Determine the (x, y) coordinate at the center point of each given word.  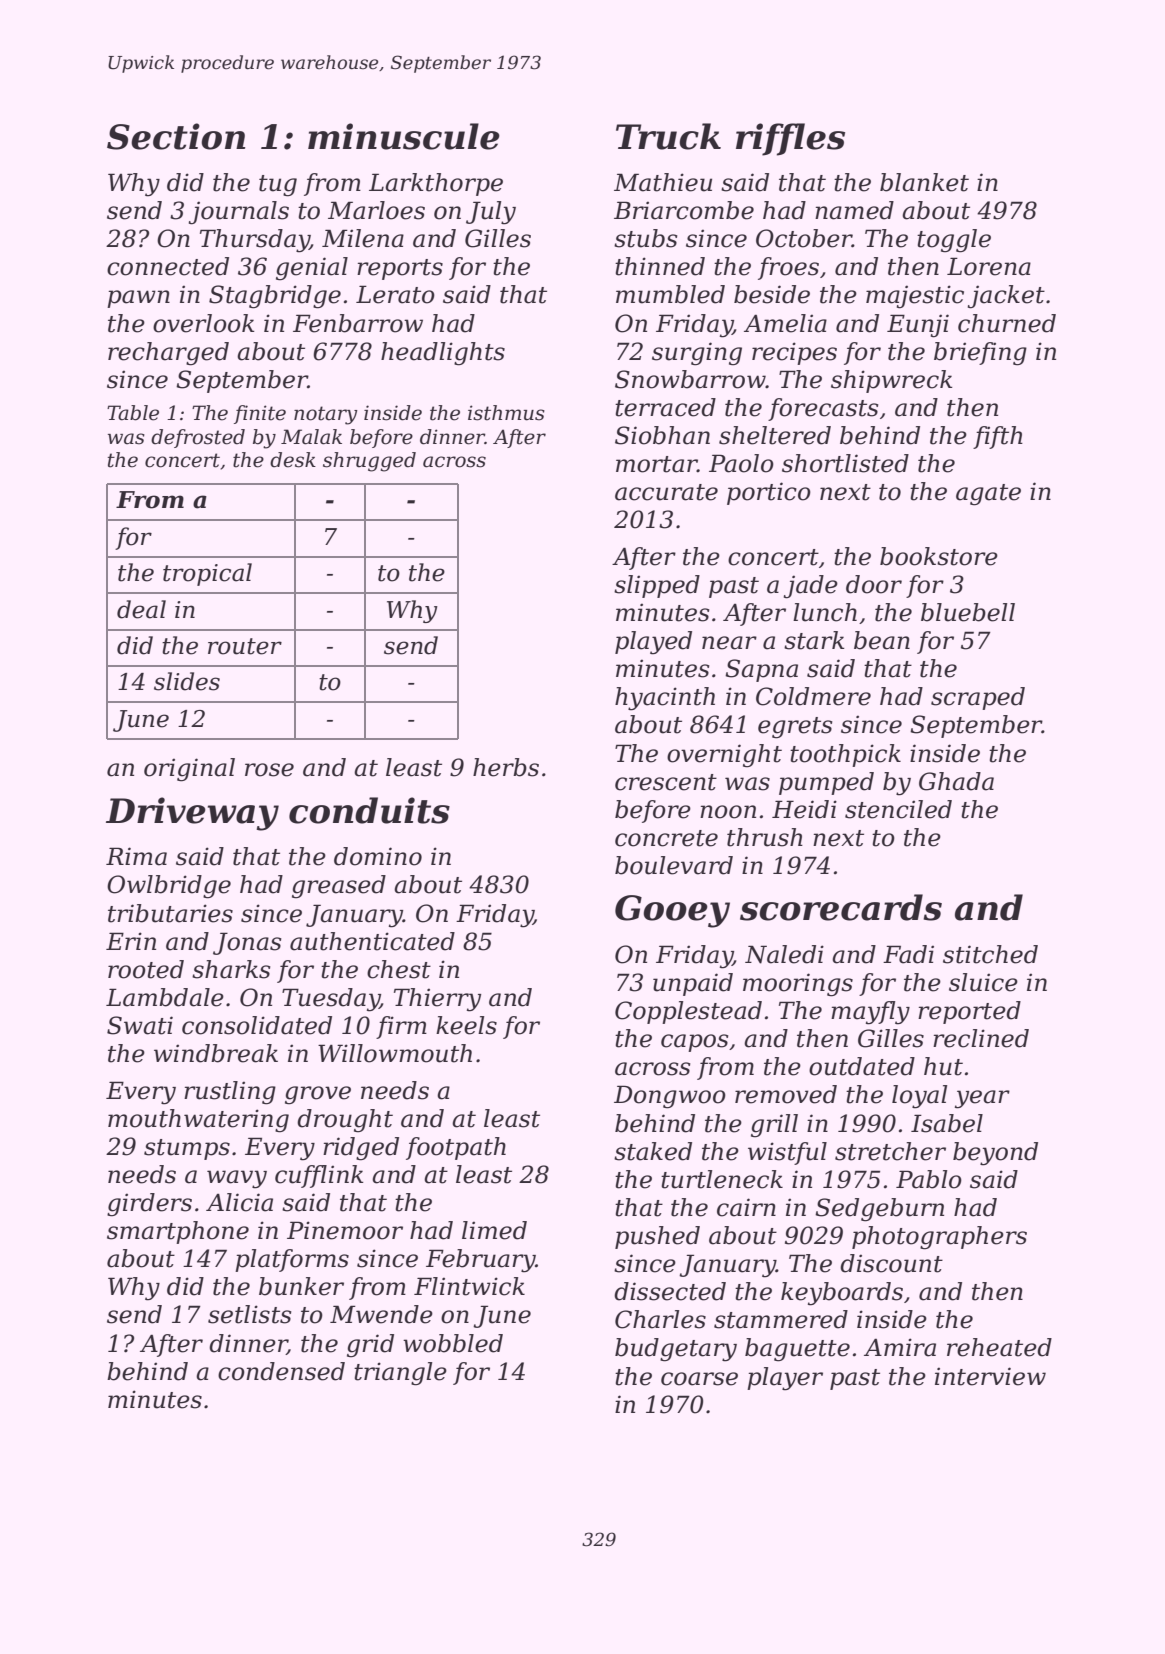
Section (176, 136)
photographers (939, 1238)
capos (694, 1043)
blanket (924, 182)
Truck (668, 136)
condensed (281, 1371)
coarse (699, 1379)
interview (990, 1376)
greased (339, 887)
